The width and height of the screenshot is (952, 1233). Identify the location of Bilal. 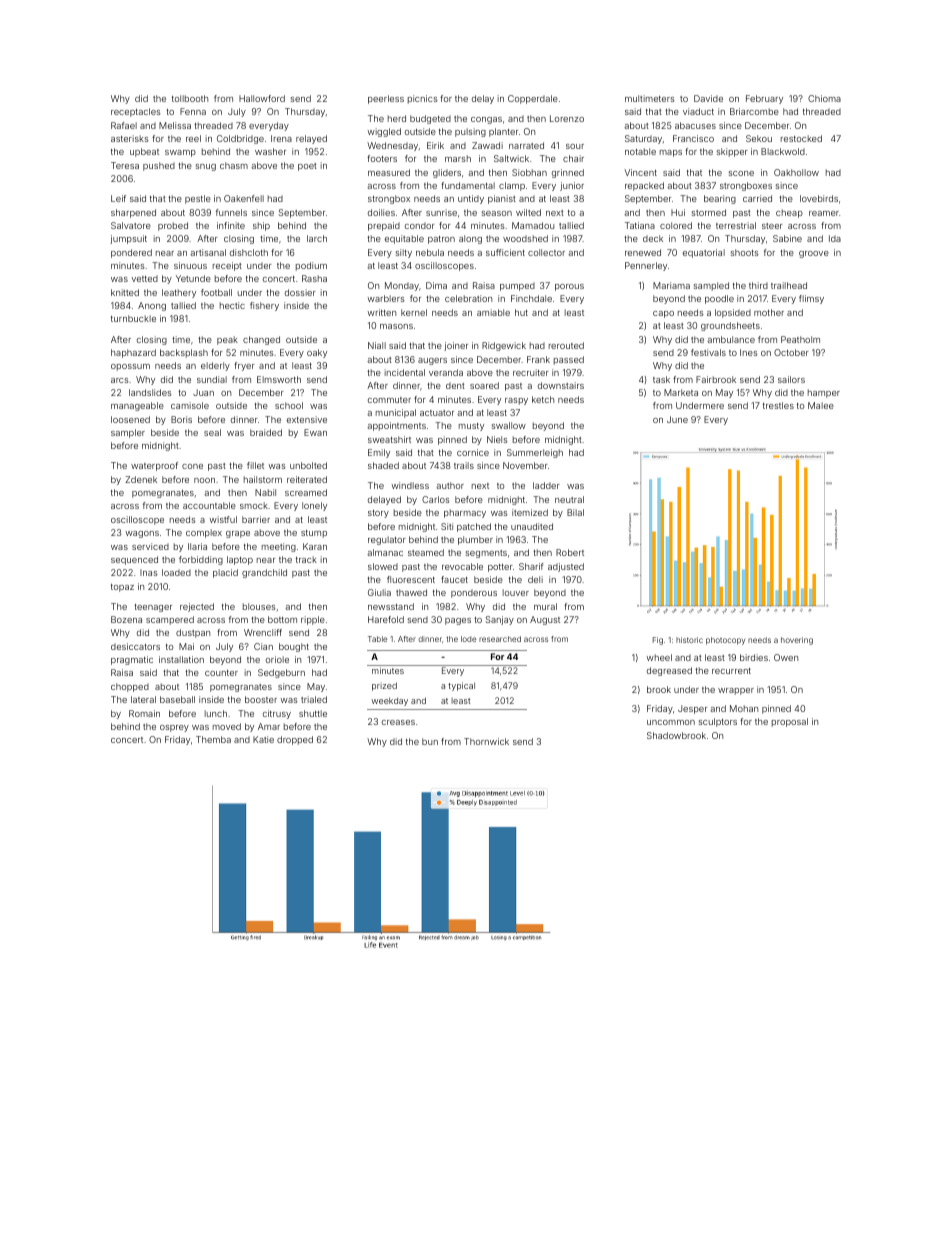
(575, 512).
